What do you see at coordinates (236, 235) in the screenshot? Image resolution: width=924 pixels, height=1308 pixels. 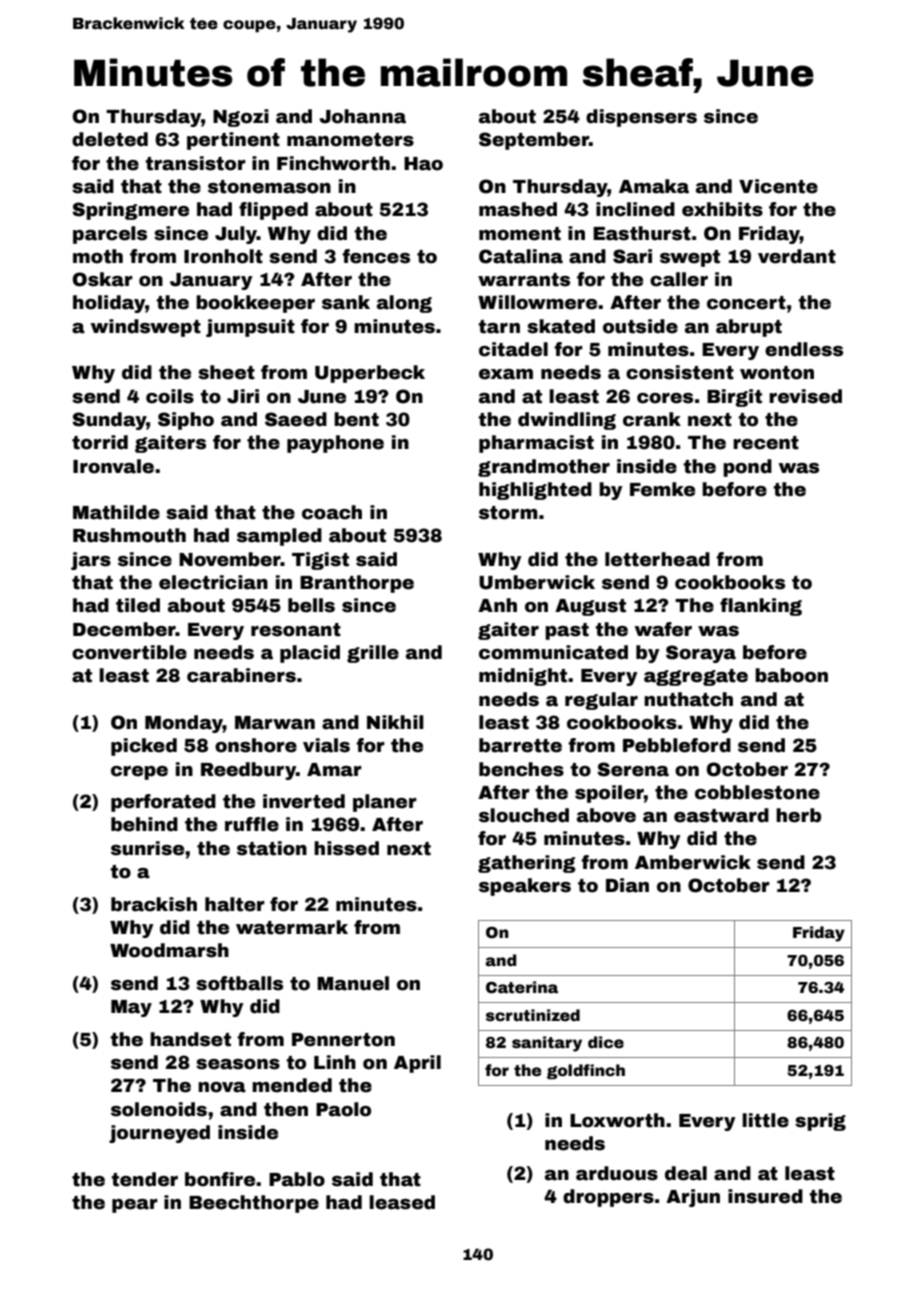 I see `July` at bounding box center [236, 235].
